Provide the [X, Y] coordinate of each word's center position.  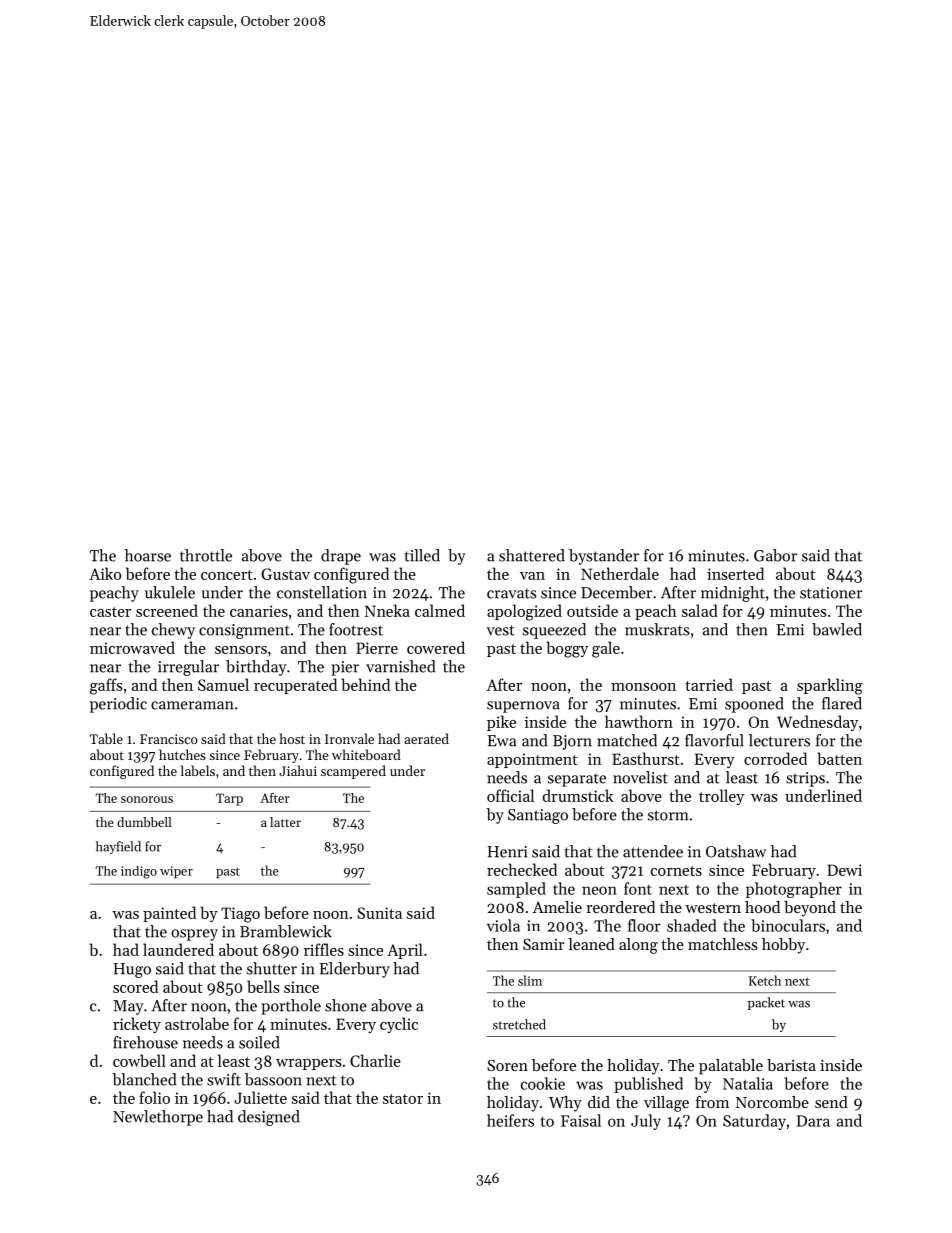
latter [285, 822]
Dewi [844, 870]
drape [341, 557]
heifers [510, 1120]
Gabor [775, 555]
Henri [507, 852]
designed [269, 1118]
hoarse [148, 555]
